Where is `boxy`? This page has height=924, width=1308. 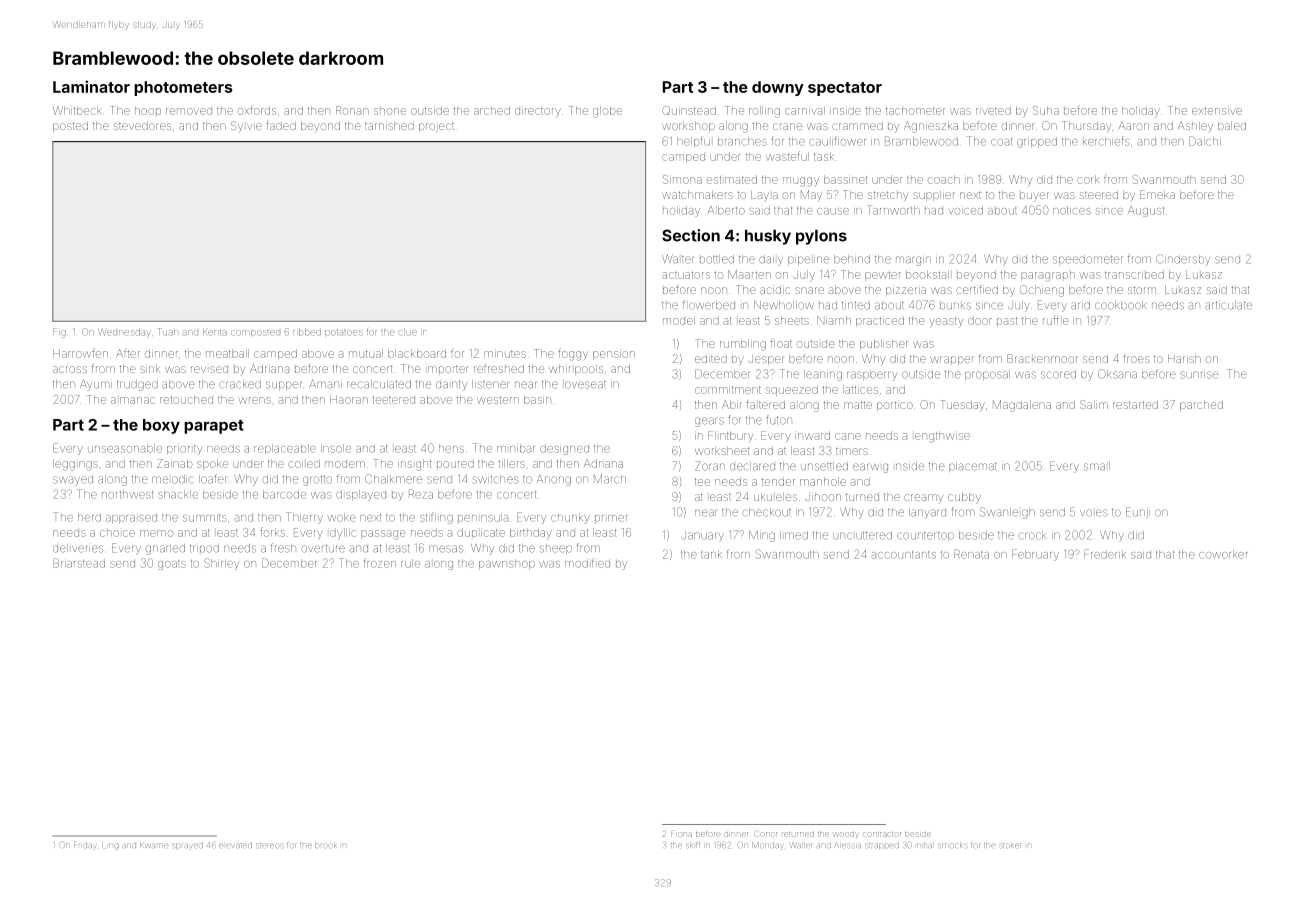
boxy is located at coordinates (161, 426).
